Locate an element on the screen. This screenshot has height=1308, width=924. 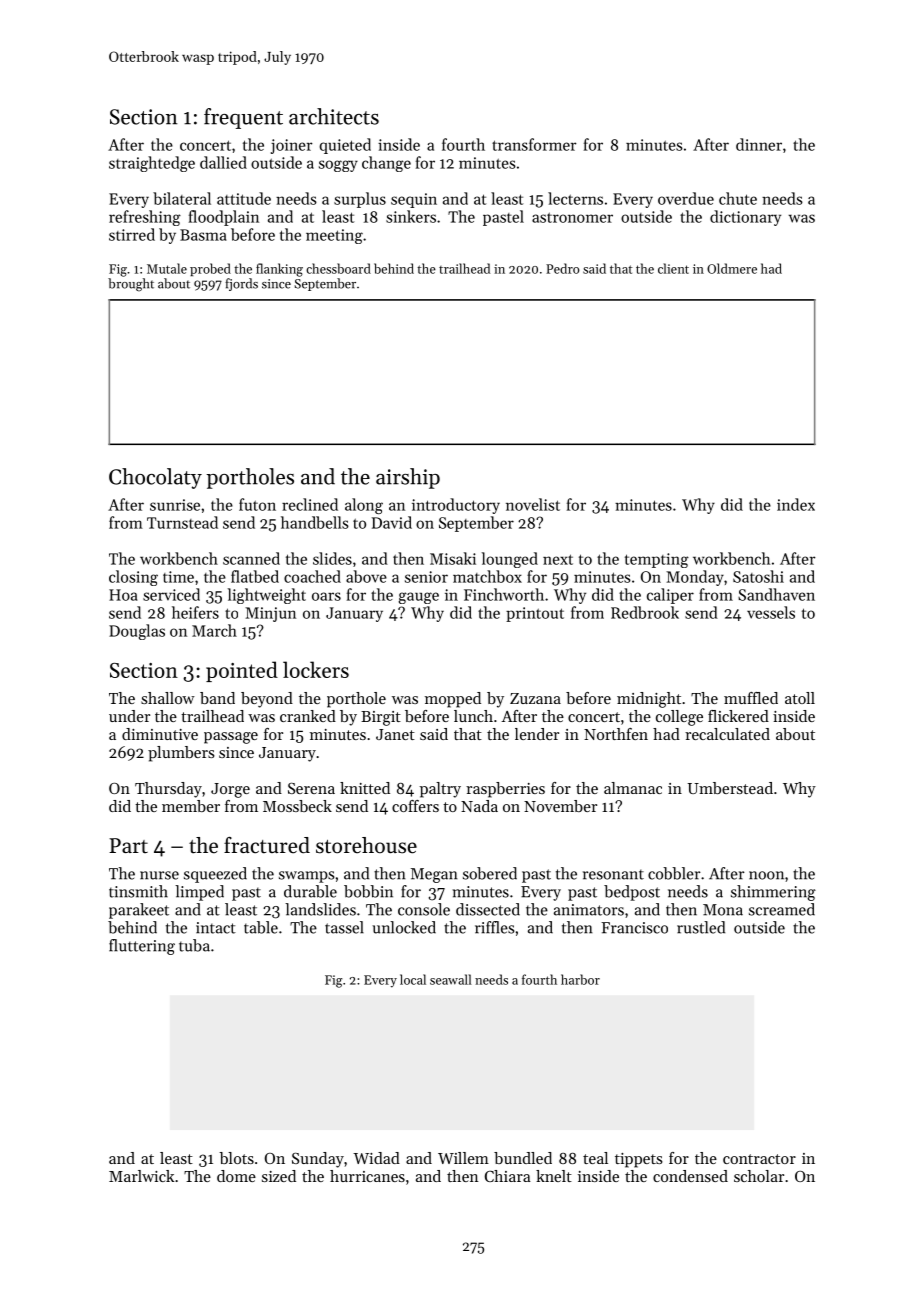
Thursday is located at coordinates (168, 790).
